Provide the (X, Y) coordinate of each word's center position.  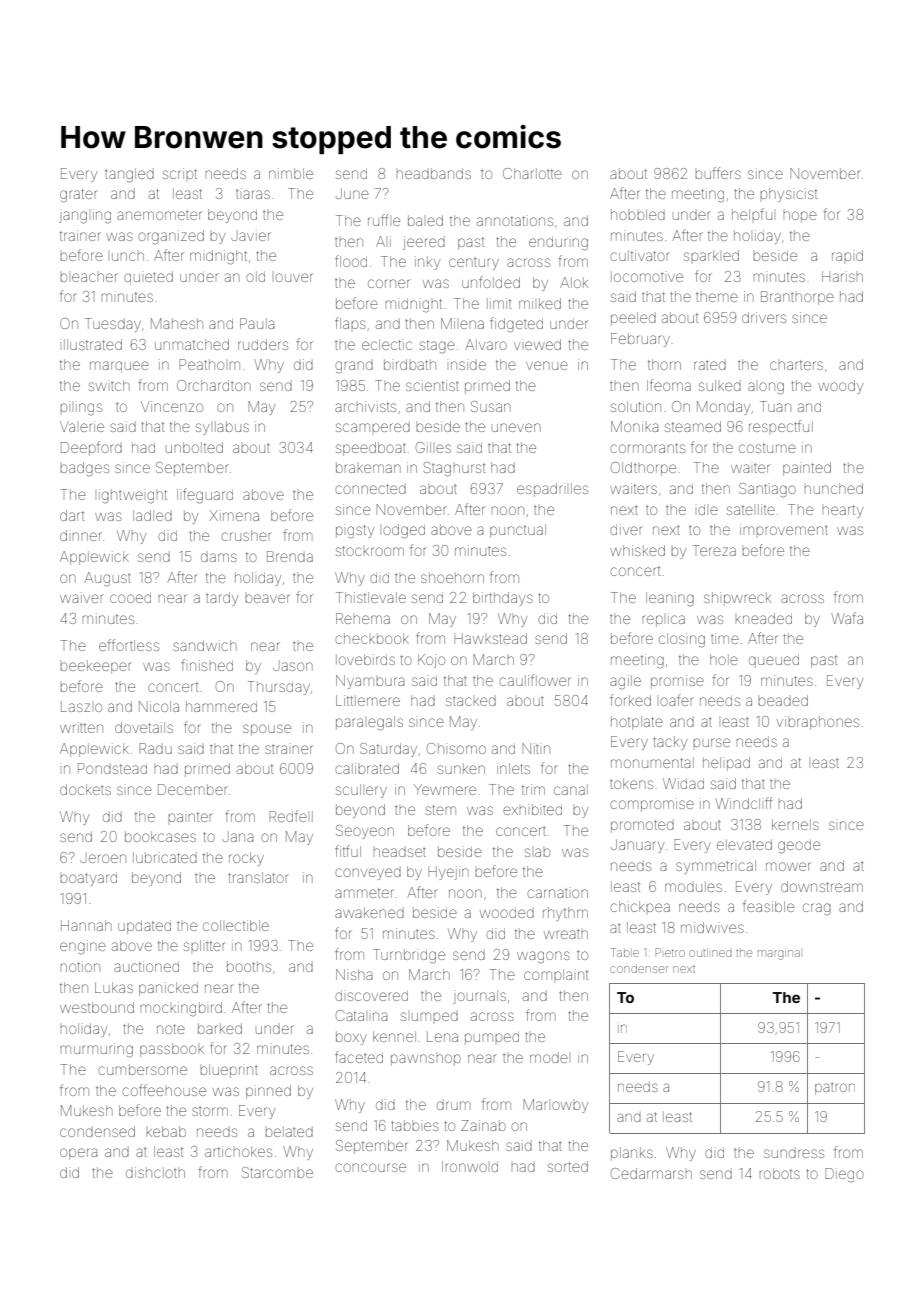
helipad (726, 764)
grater (79, 196)
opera (78, 1154)
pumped (492, 1038)
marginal (779, 955)
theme (717, 297)
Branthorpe (797, 298)
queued (774, 661)
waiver (82, 597)
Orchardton (214, 385)
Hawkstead (490, 638)
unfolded (491, 282)
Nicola (159, 706)
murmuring (96, 1050)
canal (571, 789)
